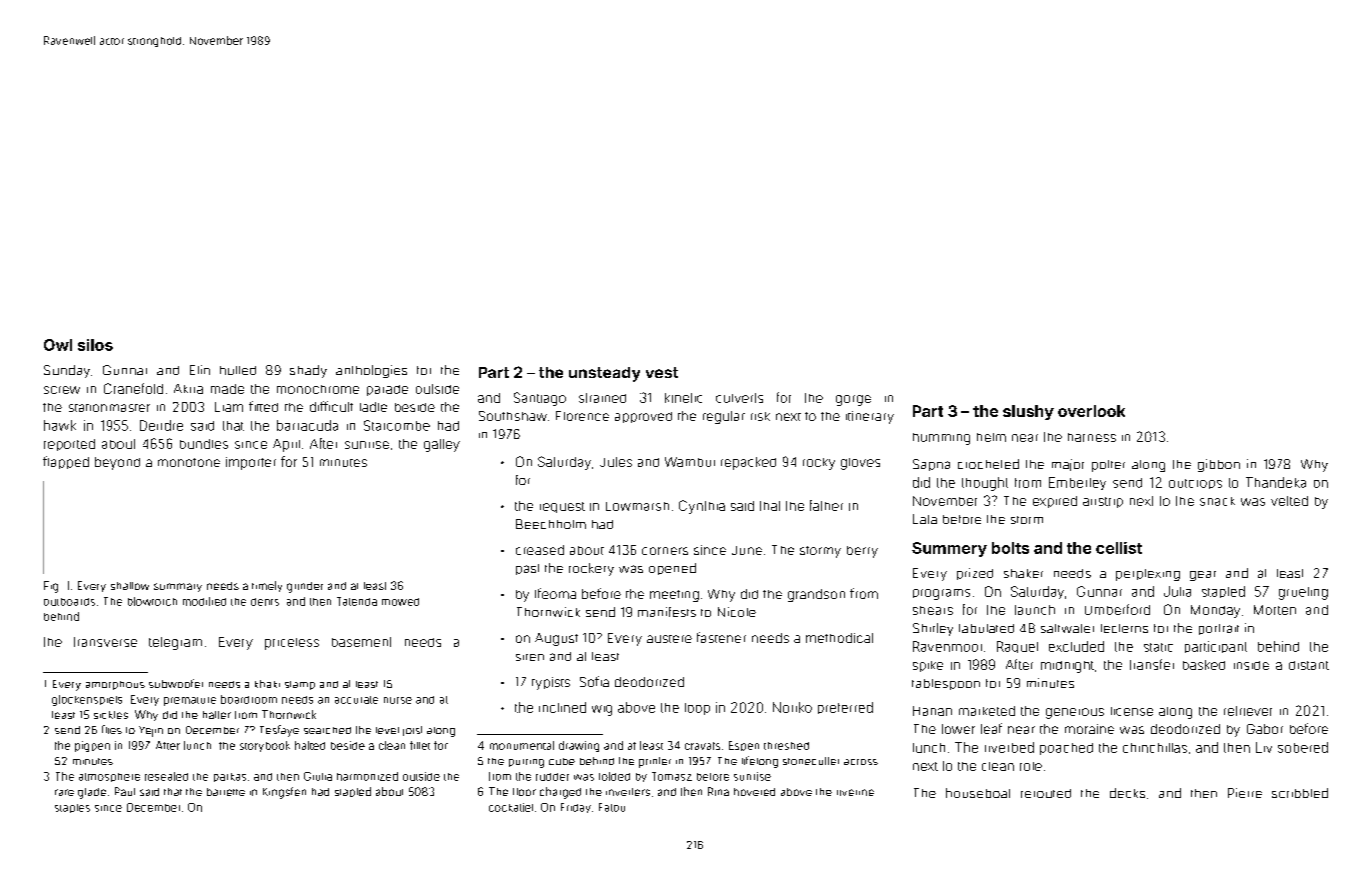 Image resolution: width=1372 pixels, height=887 pixels. Describe the element at coordinates (130, 586) in the screenshot. I see `shallow` at that location.
